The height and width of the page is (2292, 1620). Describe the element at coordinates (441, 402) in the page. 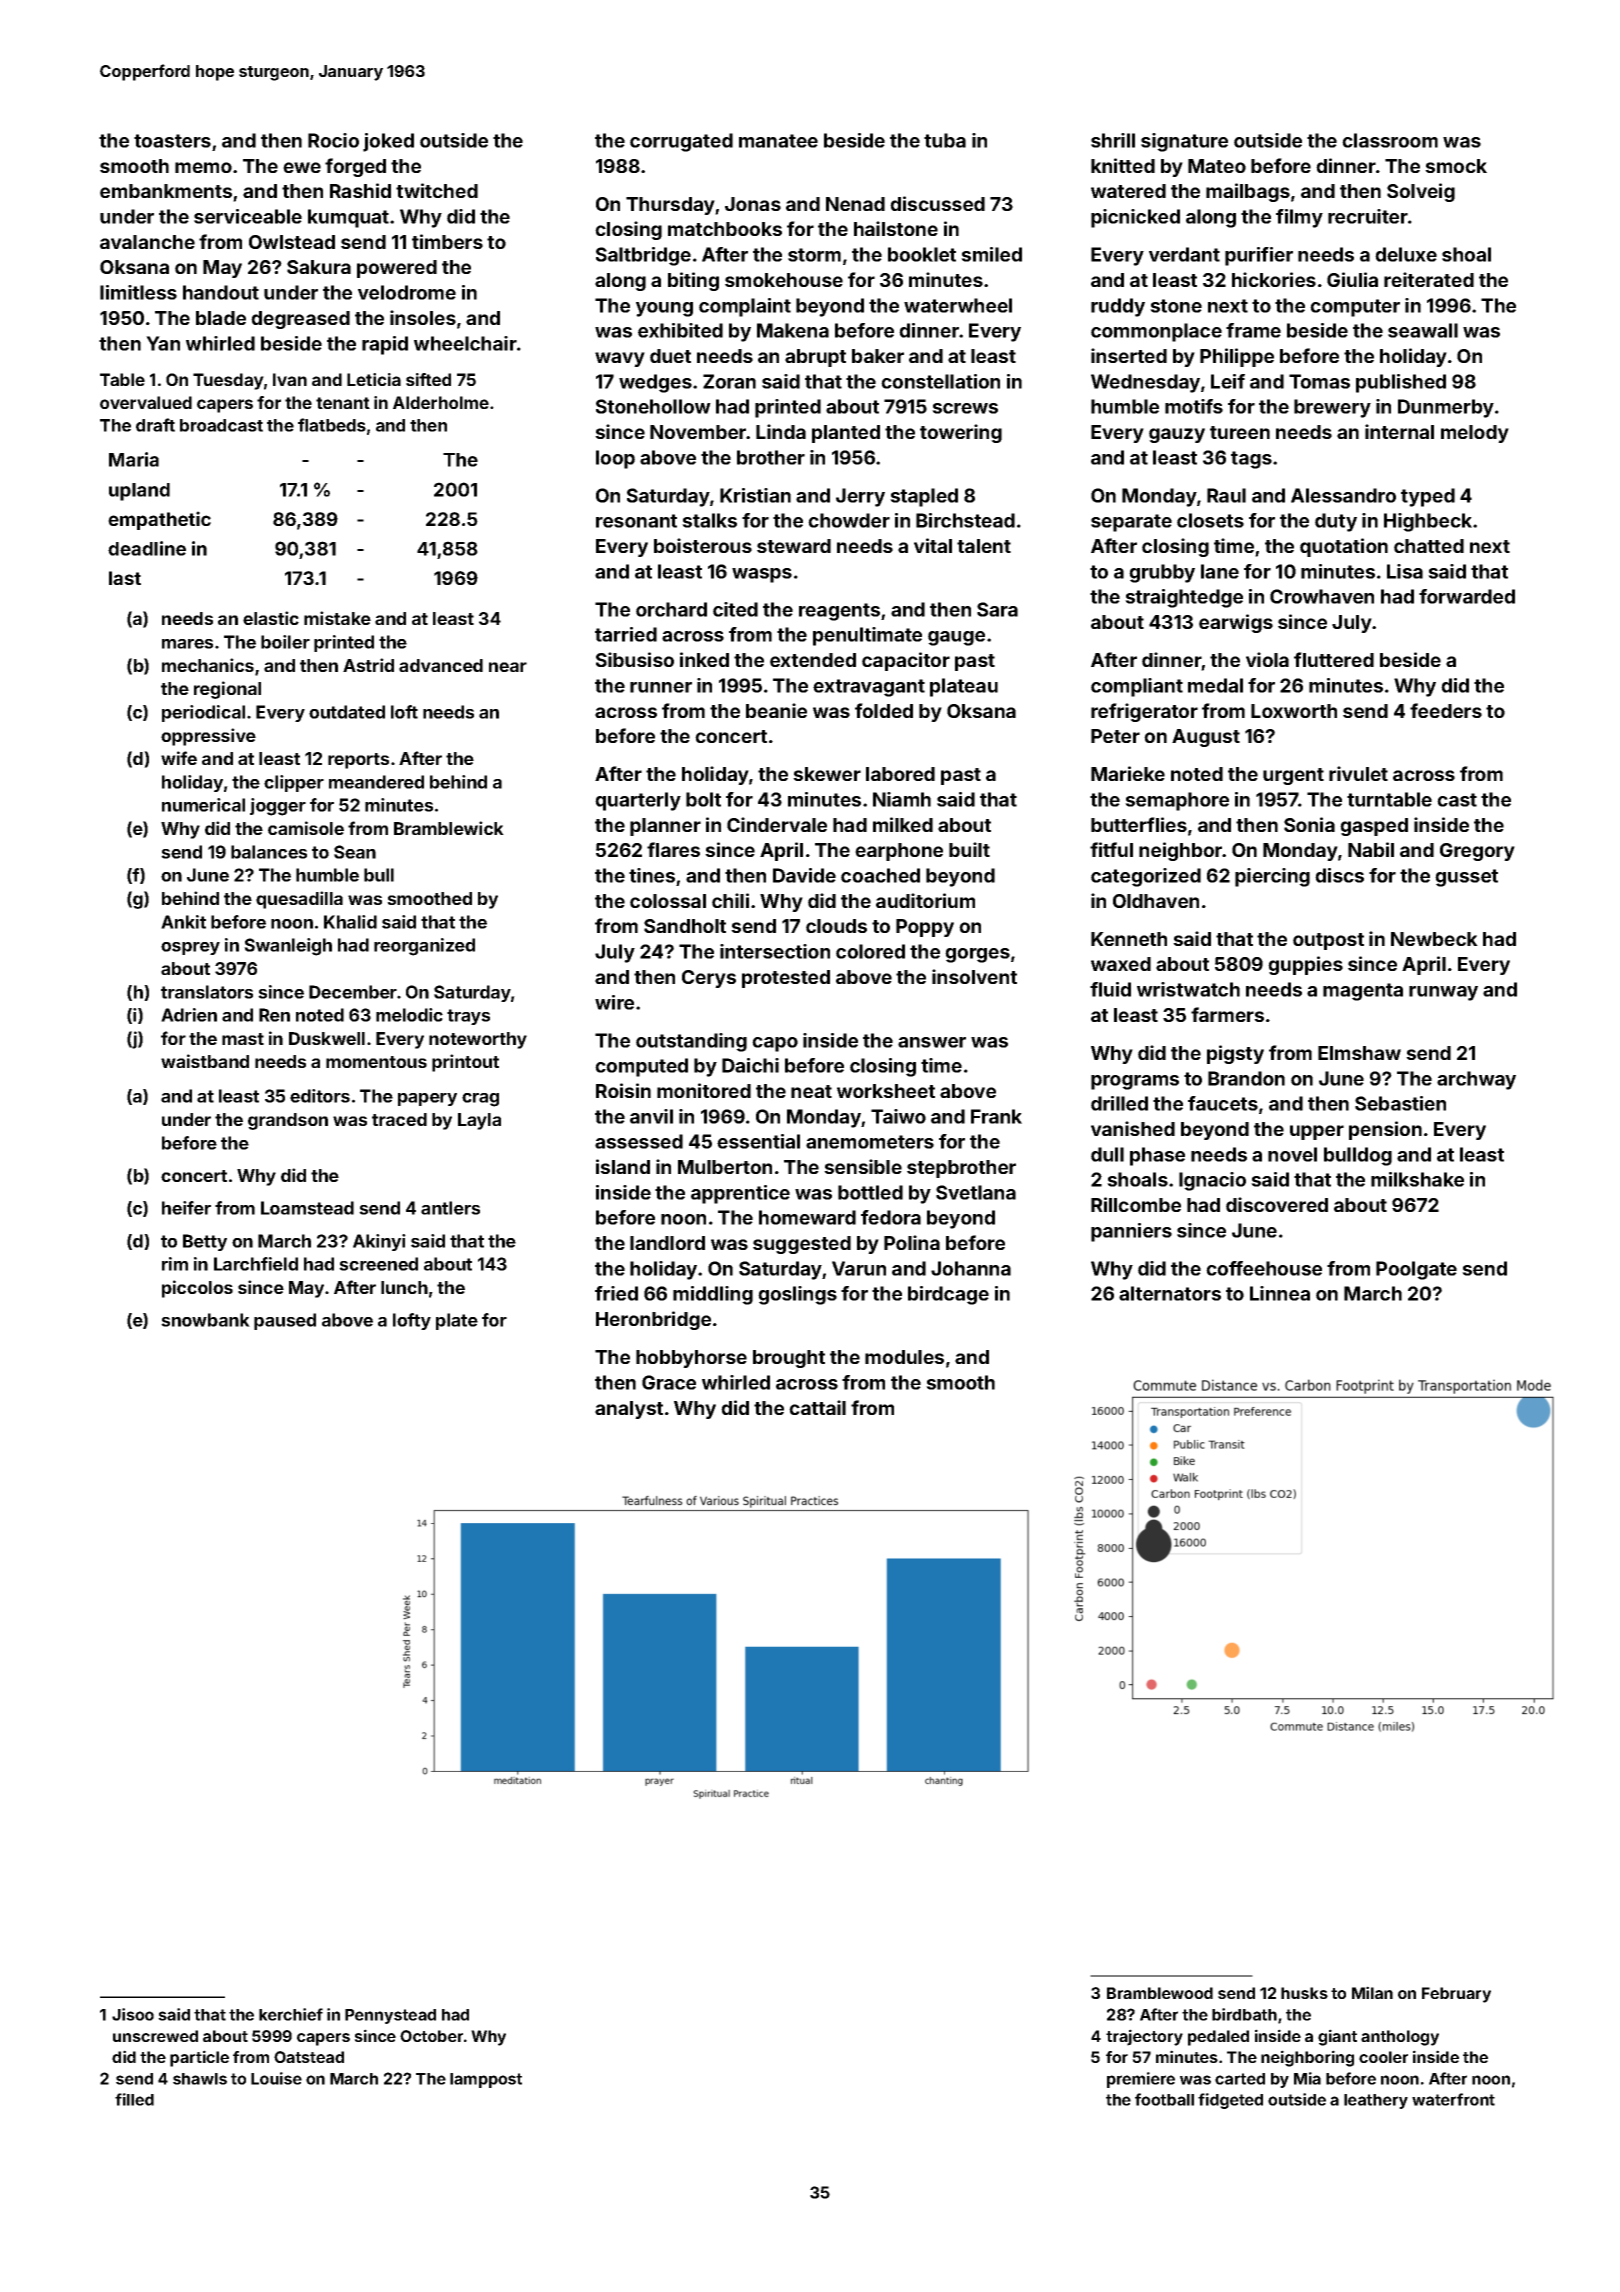

I see `Alderholme` at that location.
